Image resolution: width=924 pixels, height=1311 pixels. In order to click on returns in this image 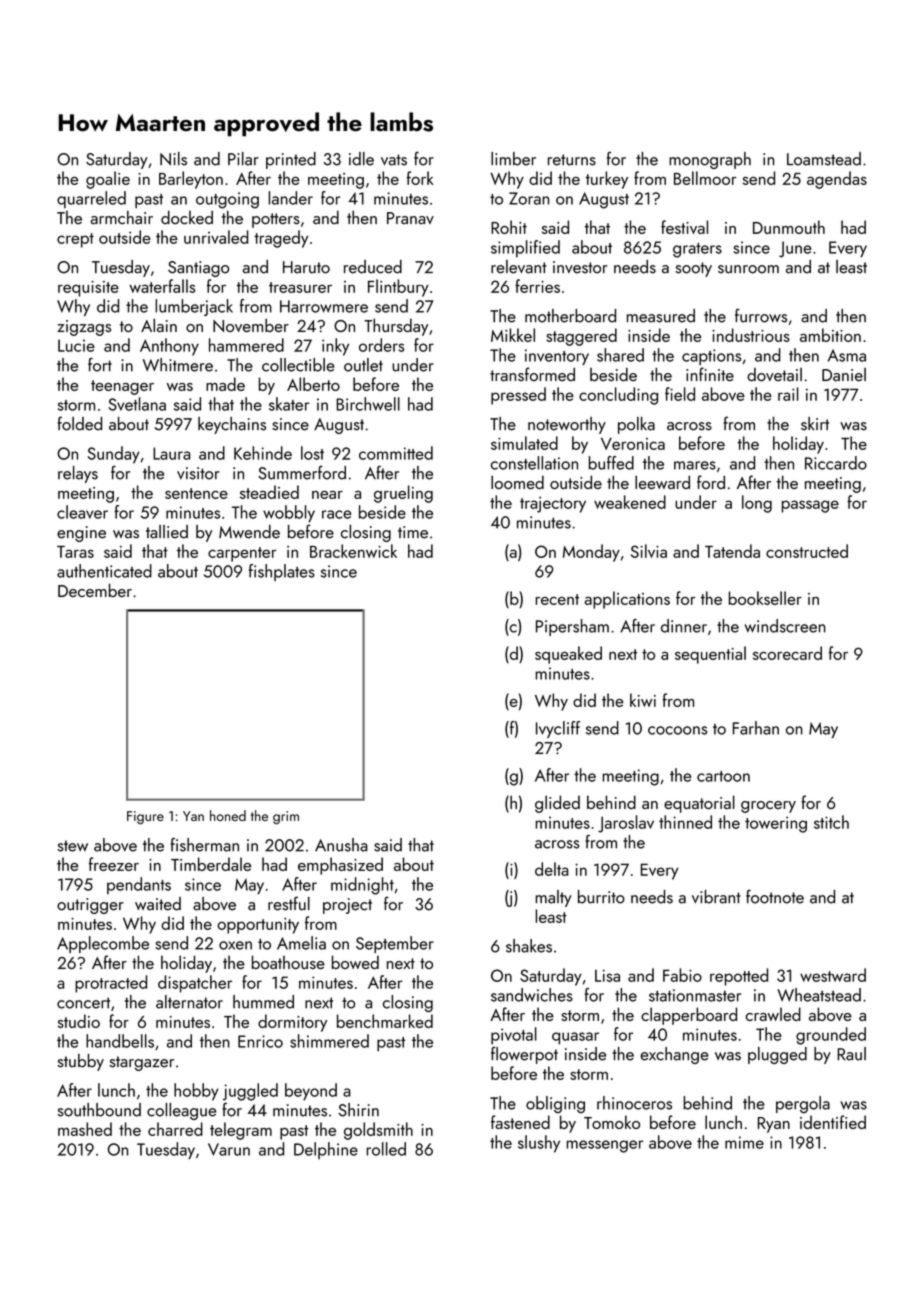, I will do `click(572, 160)`.
